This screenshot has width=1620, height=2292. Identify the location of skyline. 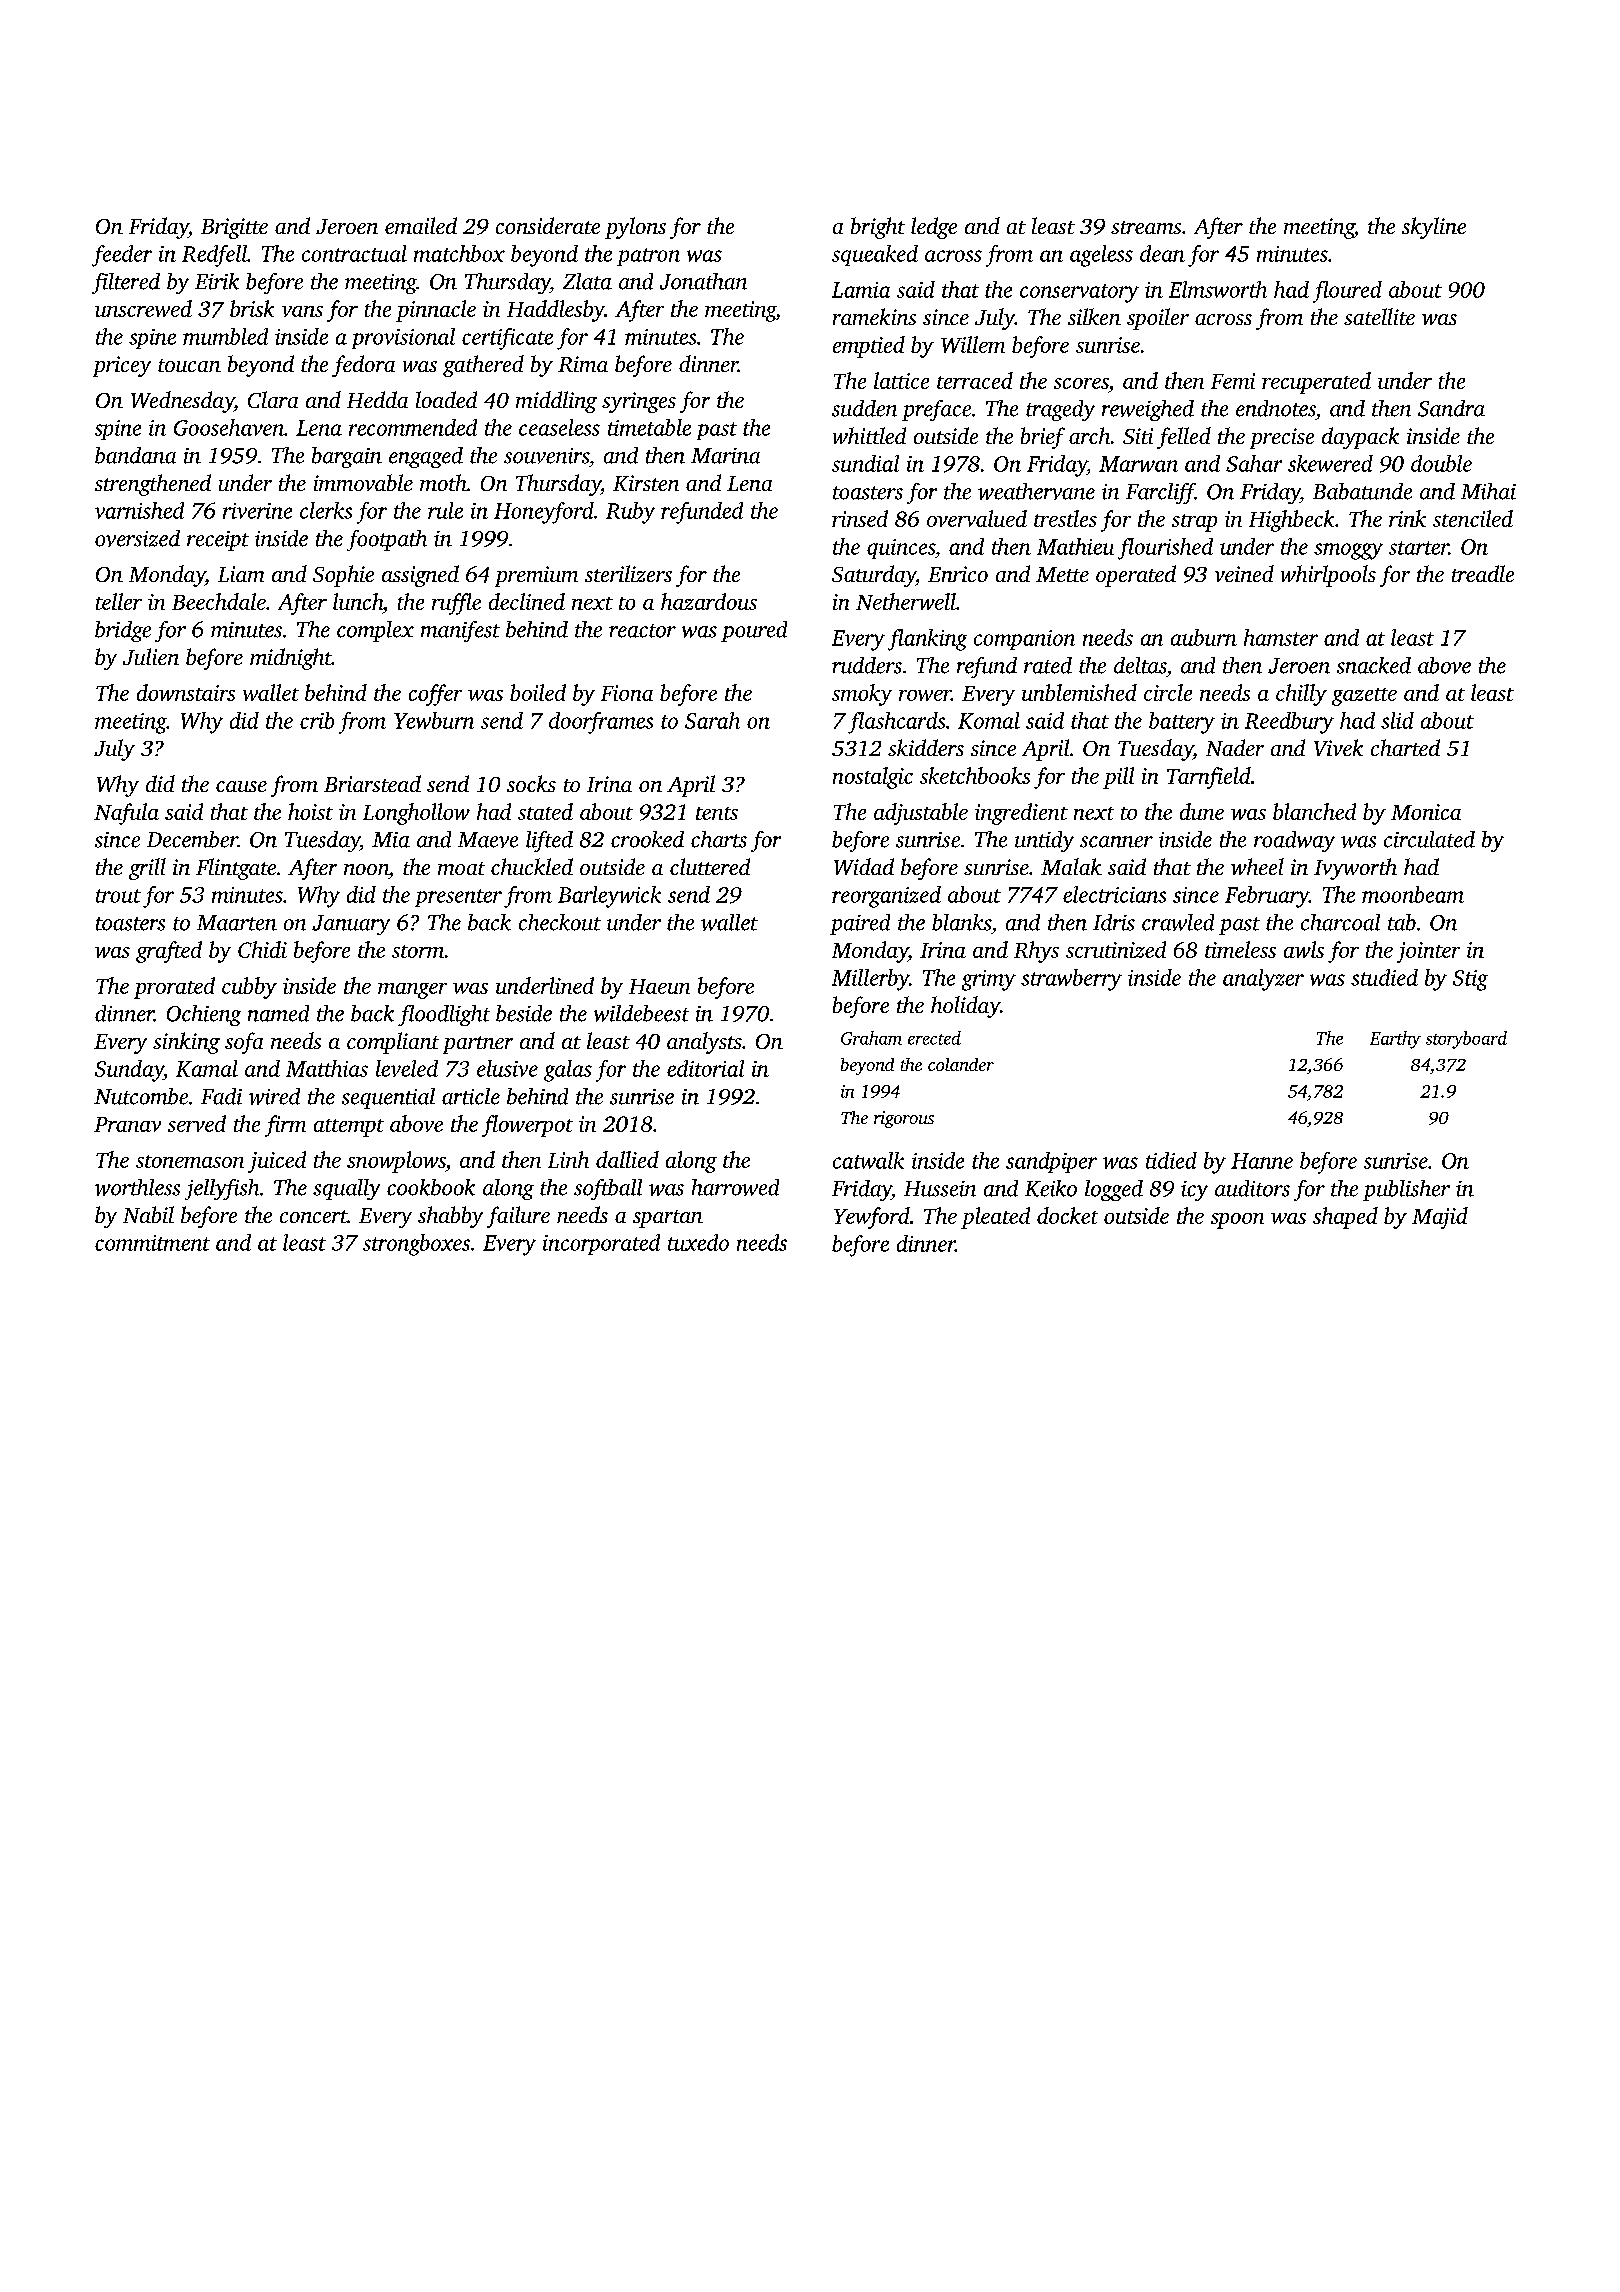
(1434, 228).
